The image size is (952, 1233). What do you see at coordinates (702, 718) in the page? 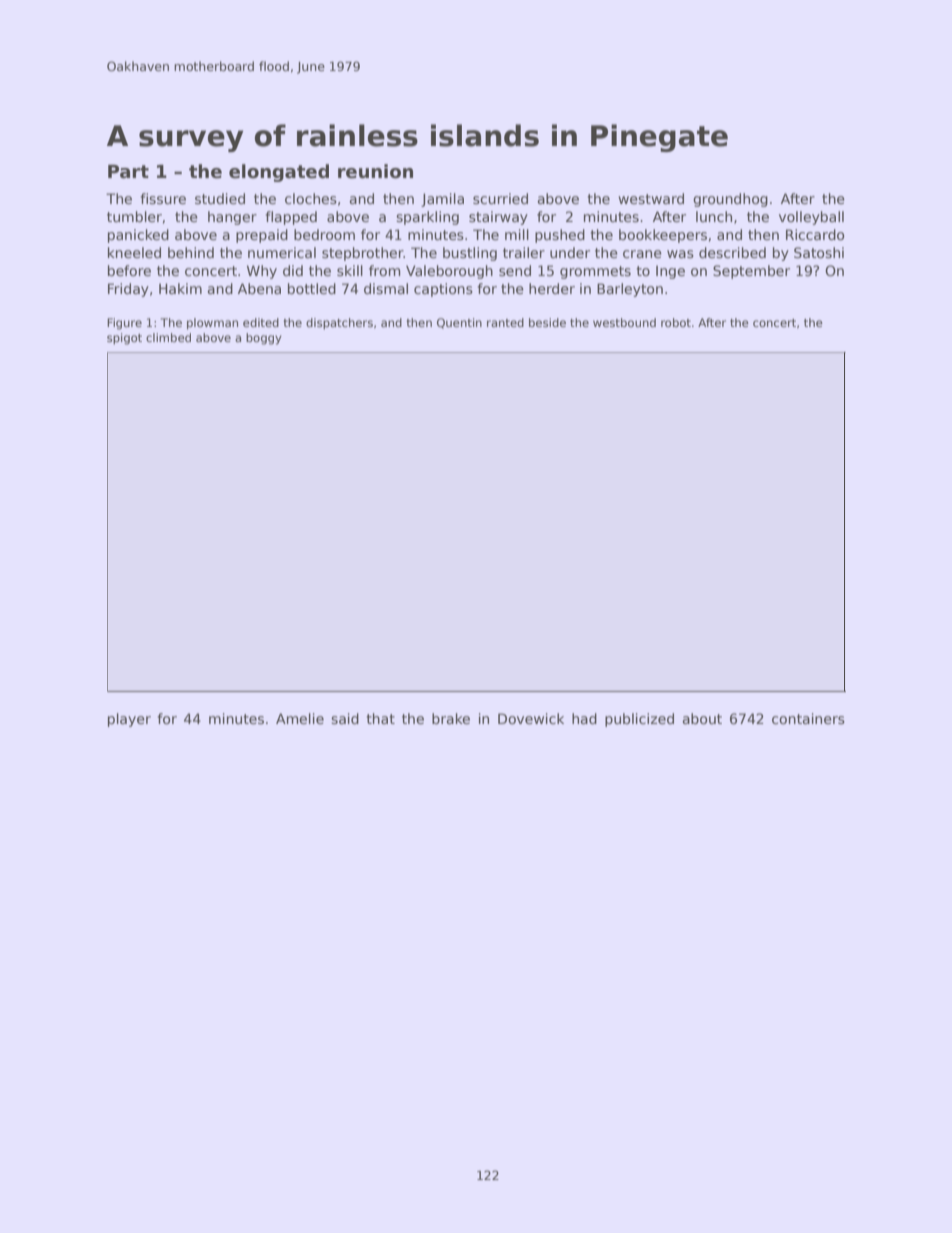
I see `about` at bounding box center [702, 718].
